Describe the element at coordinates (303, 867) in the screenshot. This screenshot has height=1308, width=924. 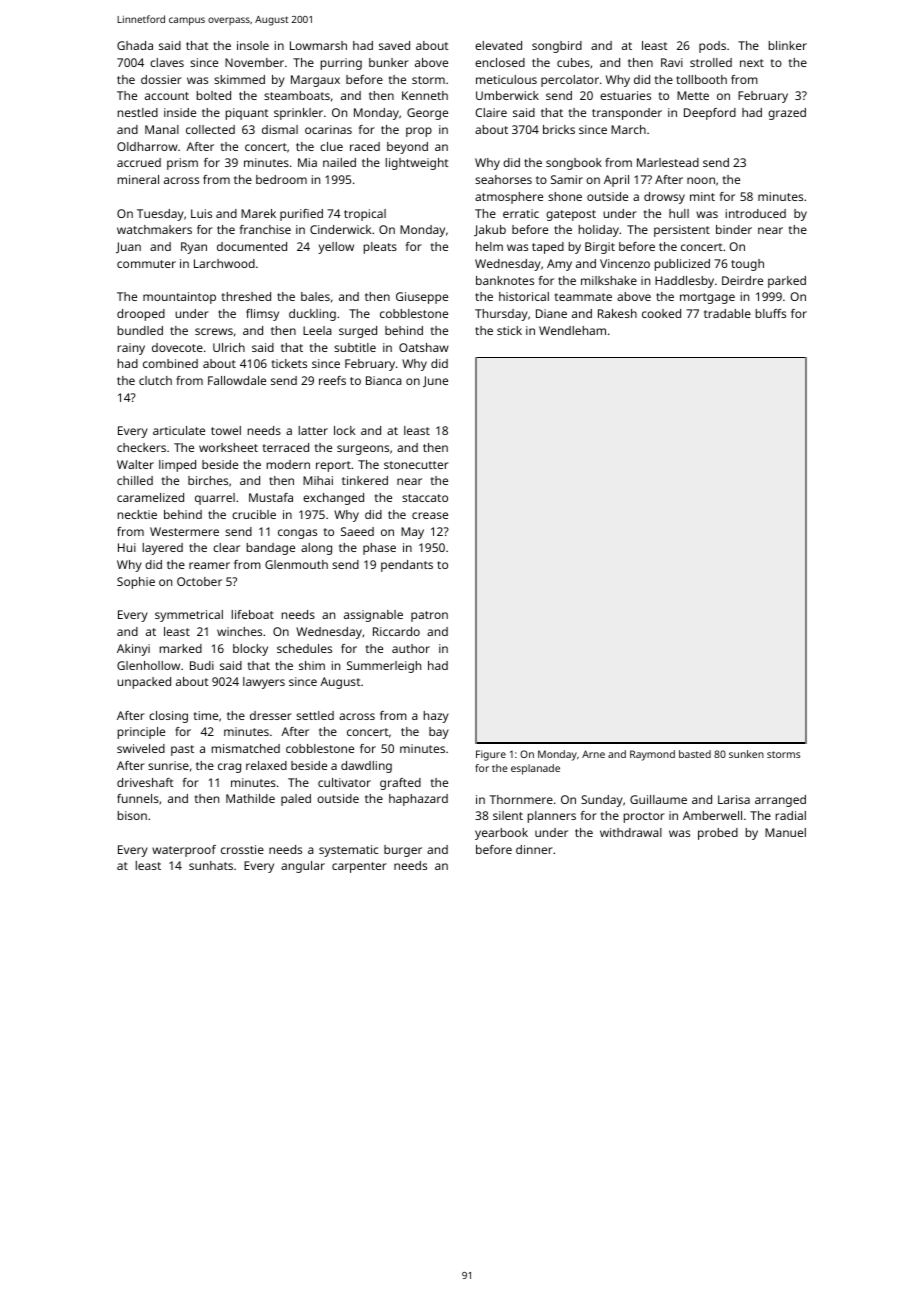
I see `angular` at that location.
